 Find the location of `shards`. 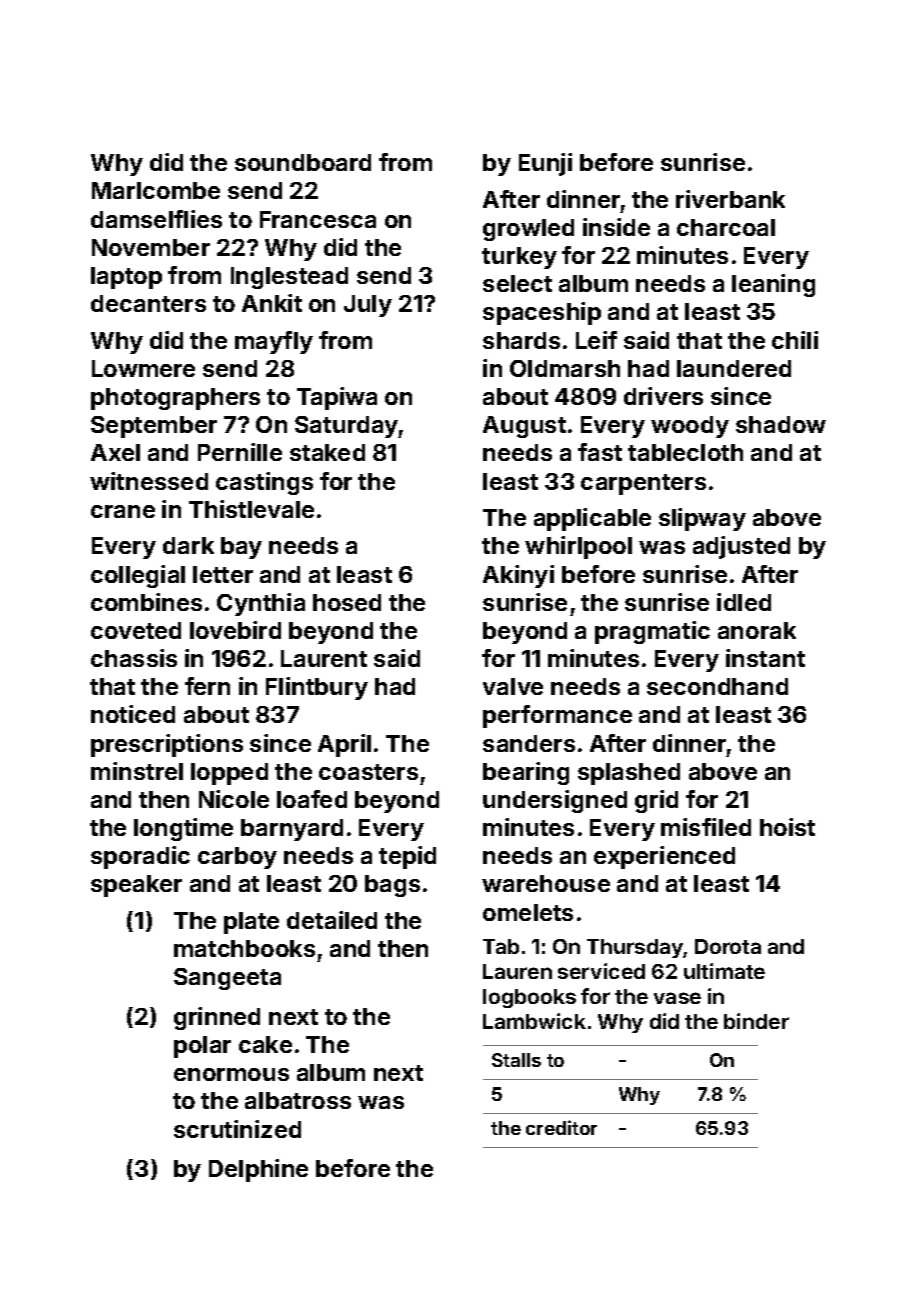

shards is located at coordinates (521, 340).
